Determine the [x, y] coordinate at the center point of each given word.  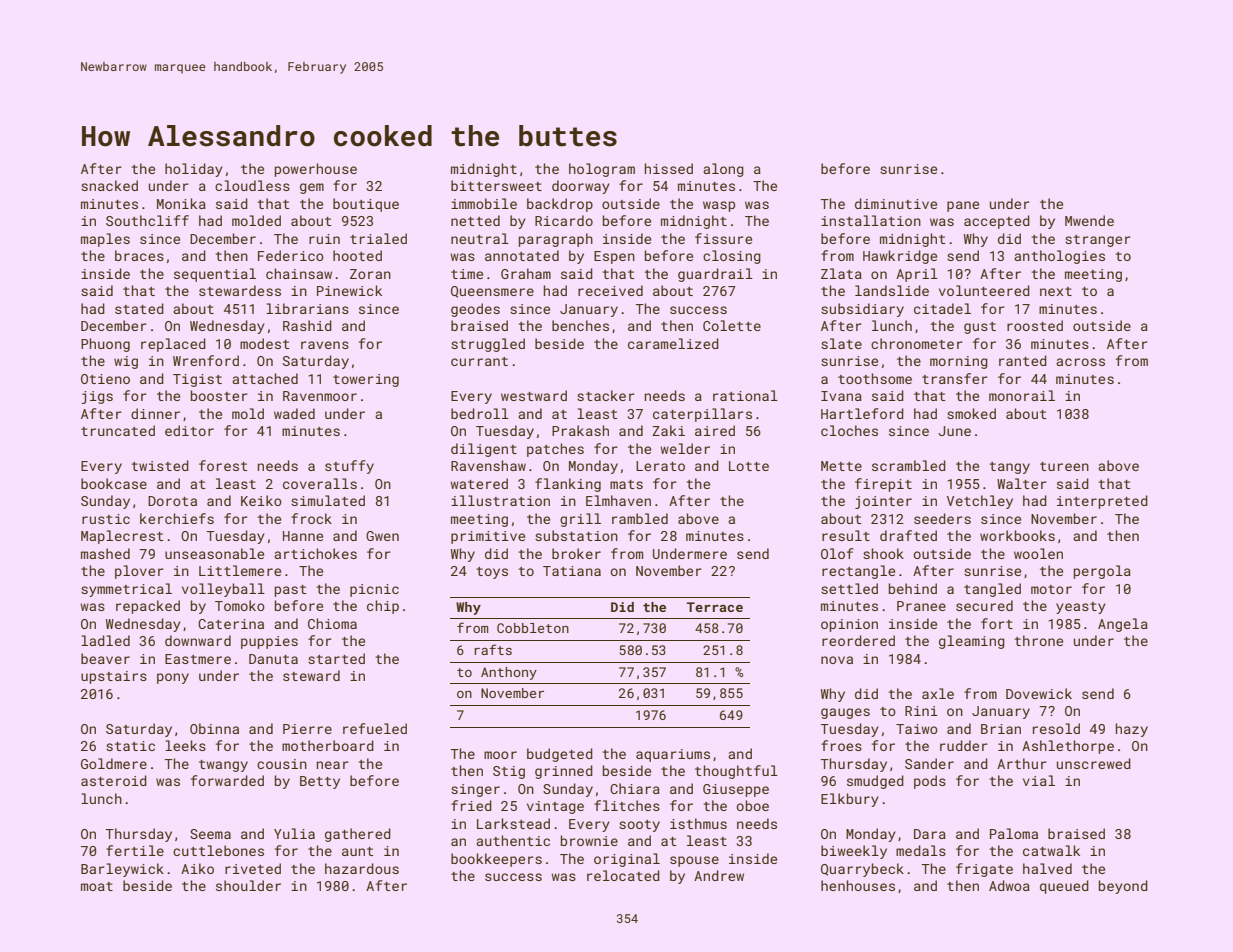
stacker [606, 395]
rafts [493, 649]
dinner [155, 413]
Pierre [307, 729]
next [1056, 291]
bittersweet [496, 185]
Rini [921, 711]
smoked [971, 413]
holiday [194, 170]
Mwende [1089, 220]
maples [105, 240]
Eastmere [198, 659]
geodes [475, 310]
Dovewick [1039, 693]
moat [97, 886]
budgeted [560, 755]
